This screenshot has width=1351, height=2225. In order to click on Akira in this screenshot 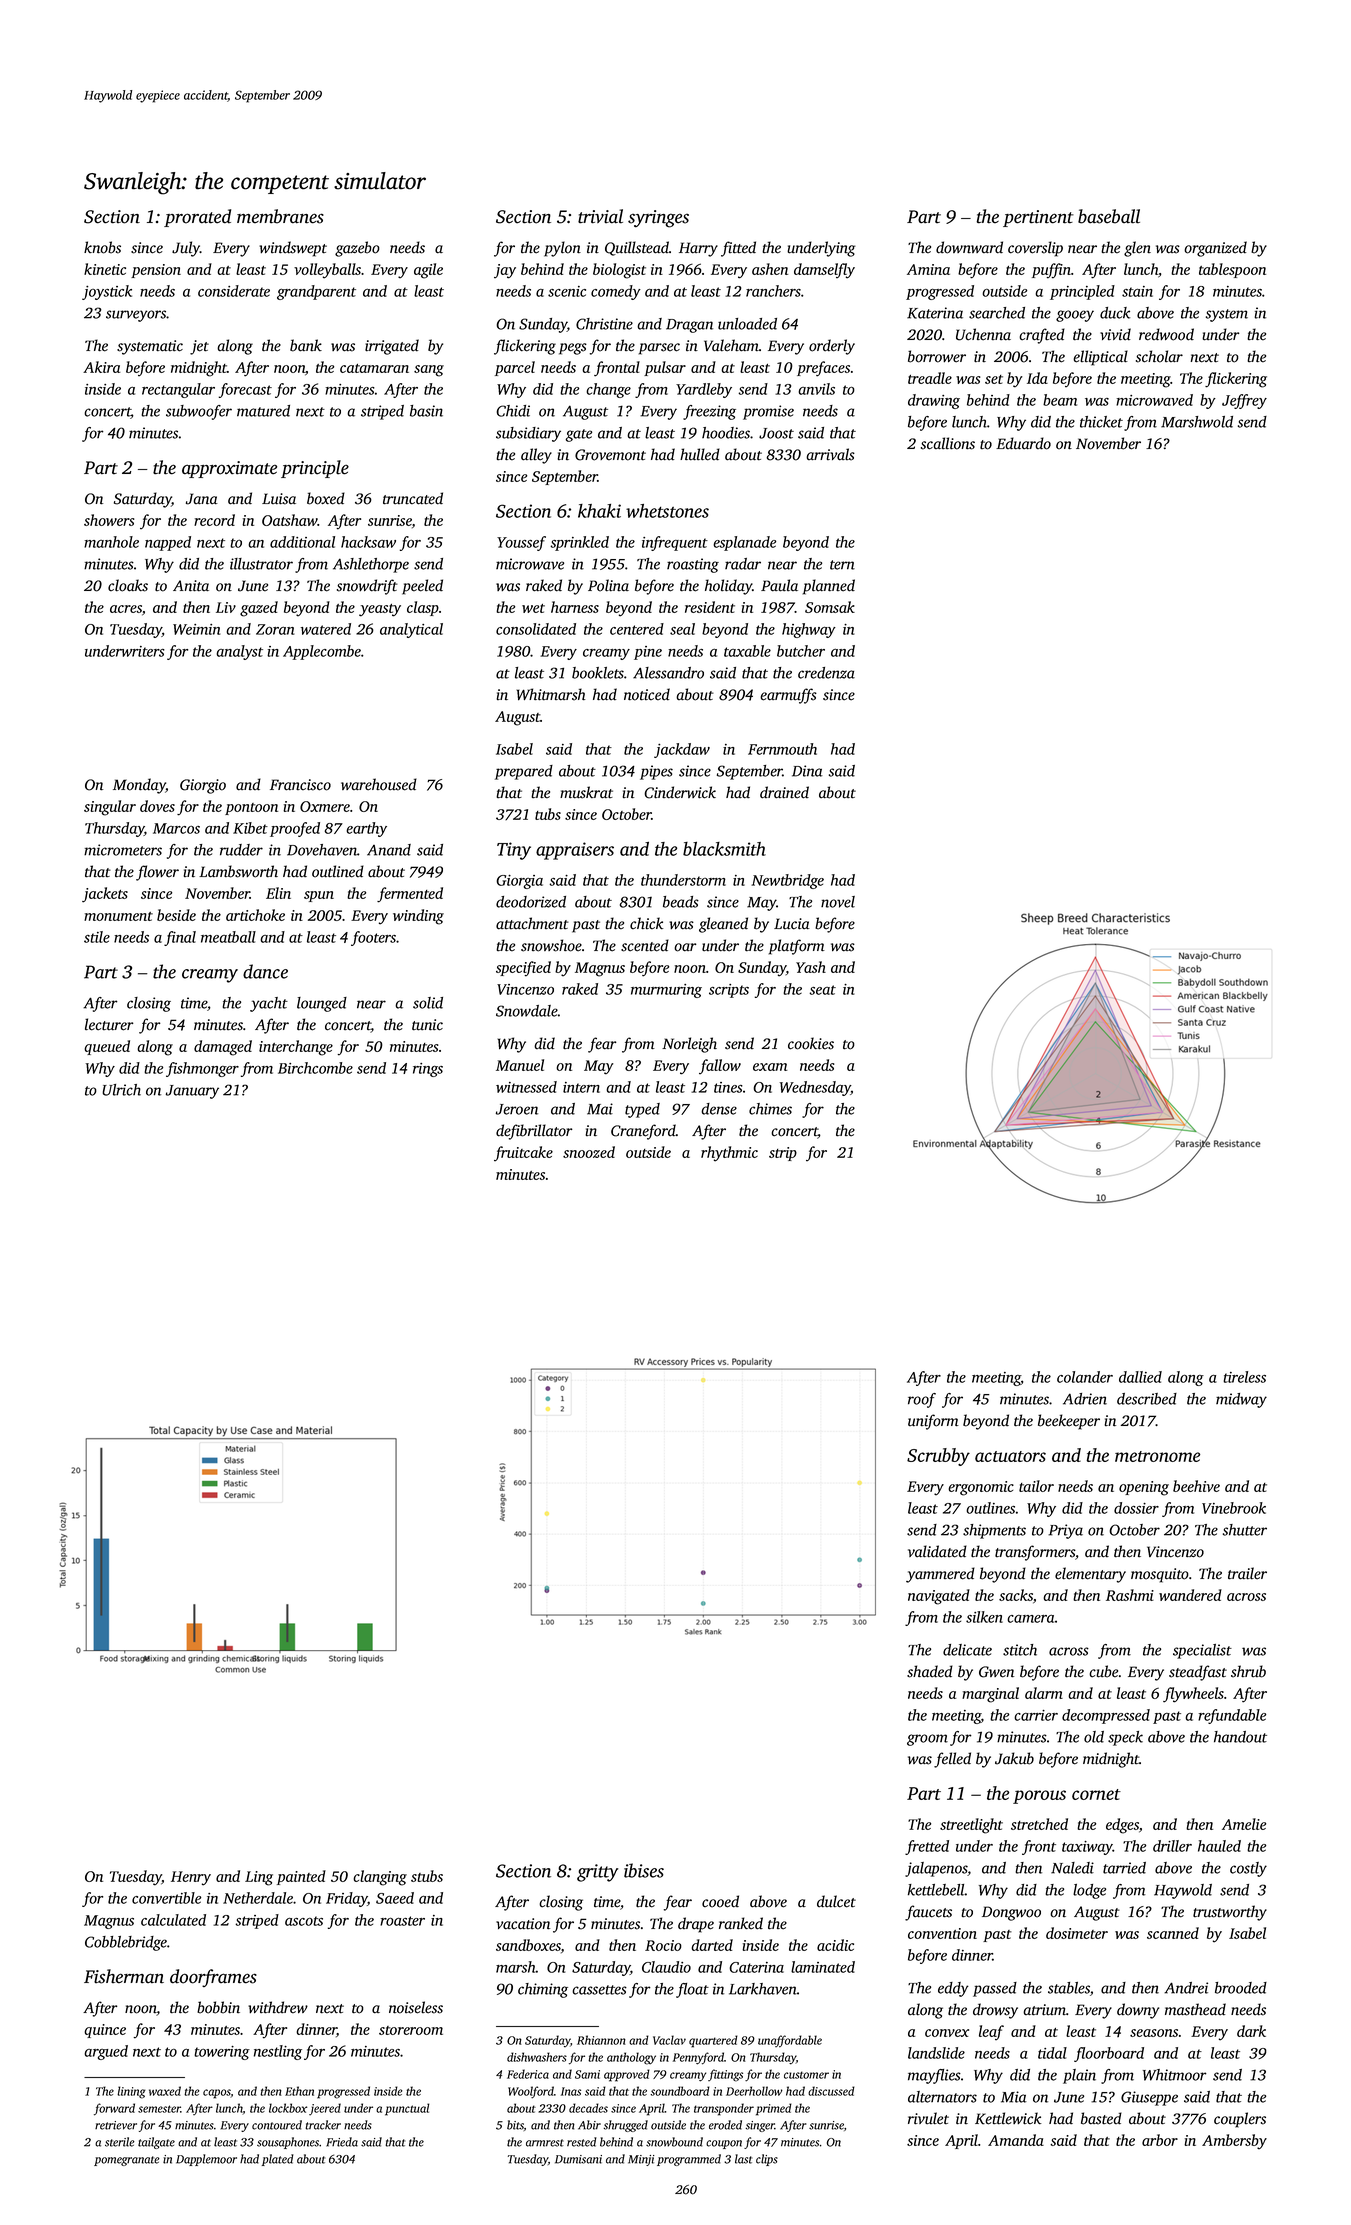, I will do `click(101, 367)`.
